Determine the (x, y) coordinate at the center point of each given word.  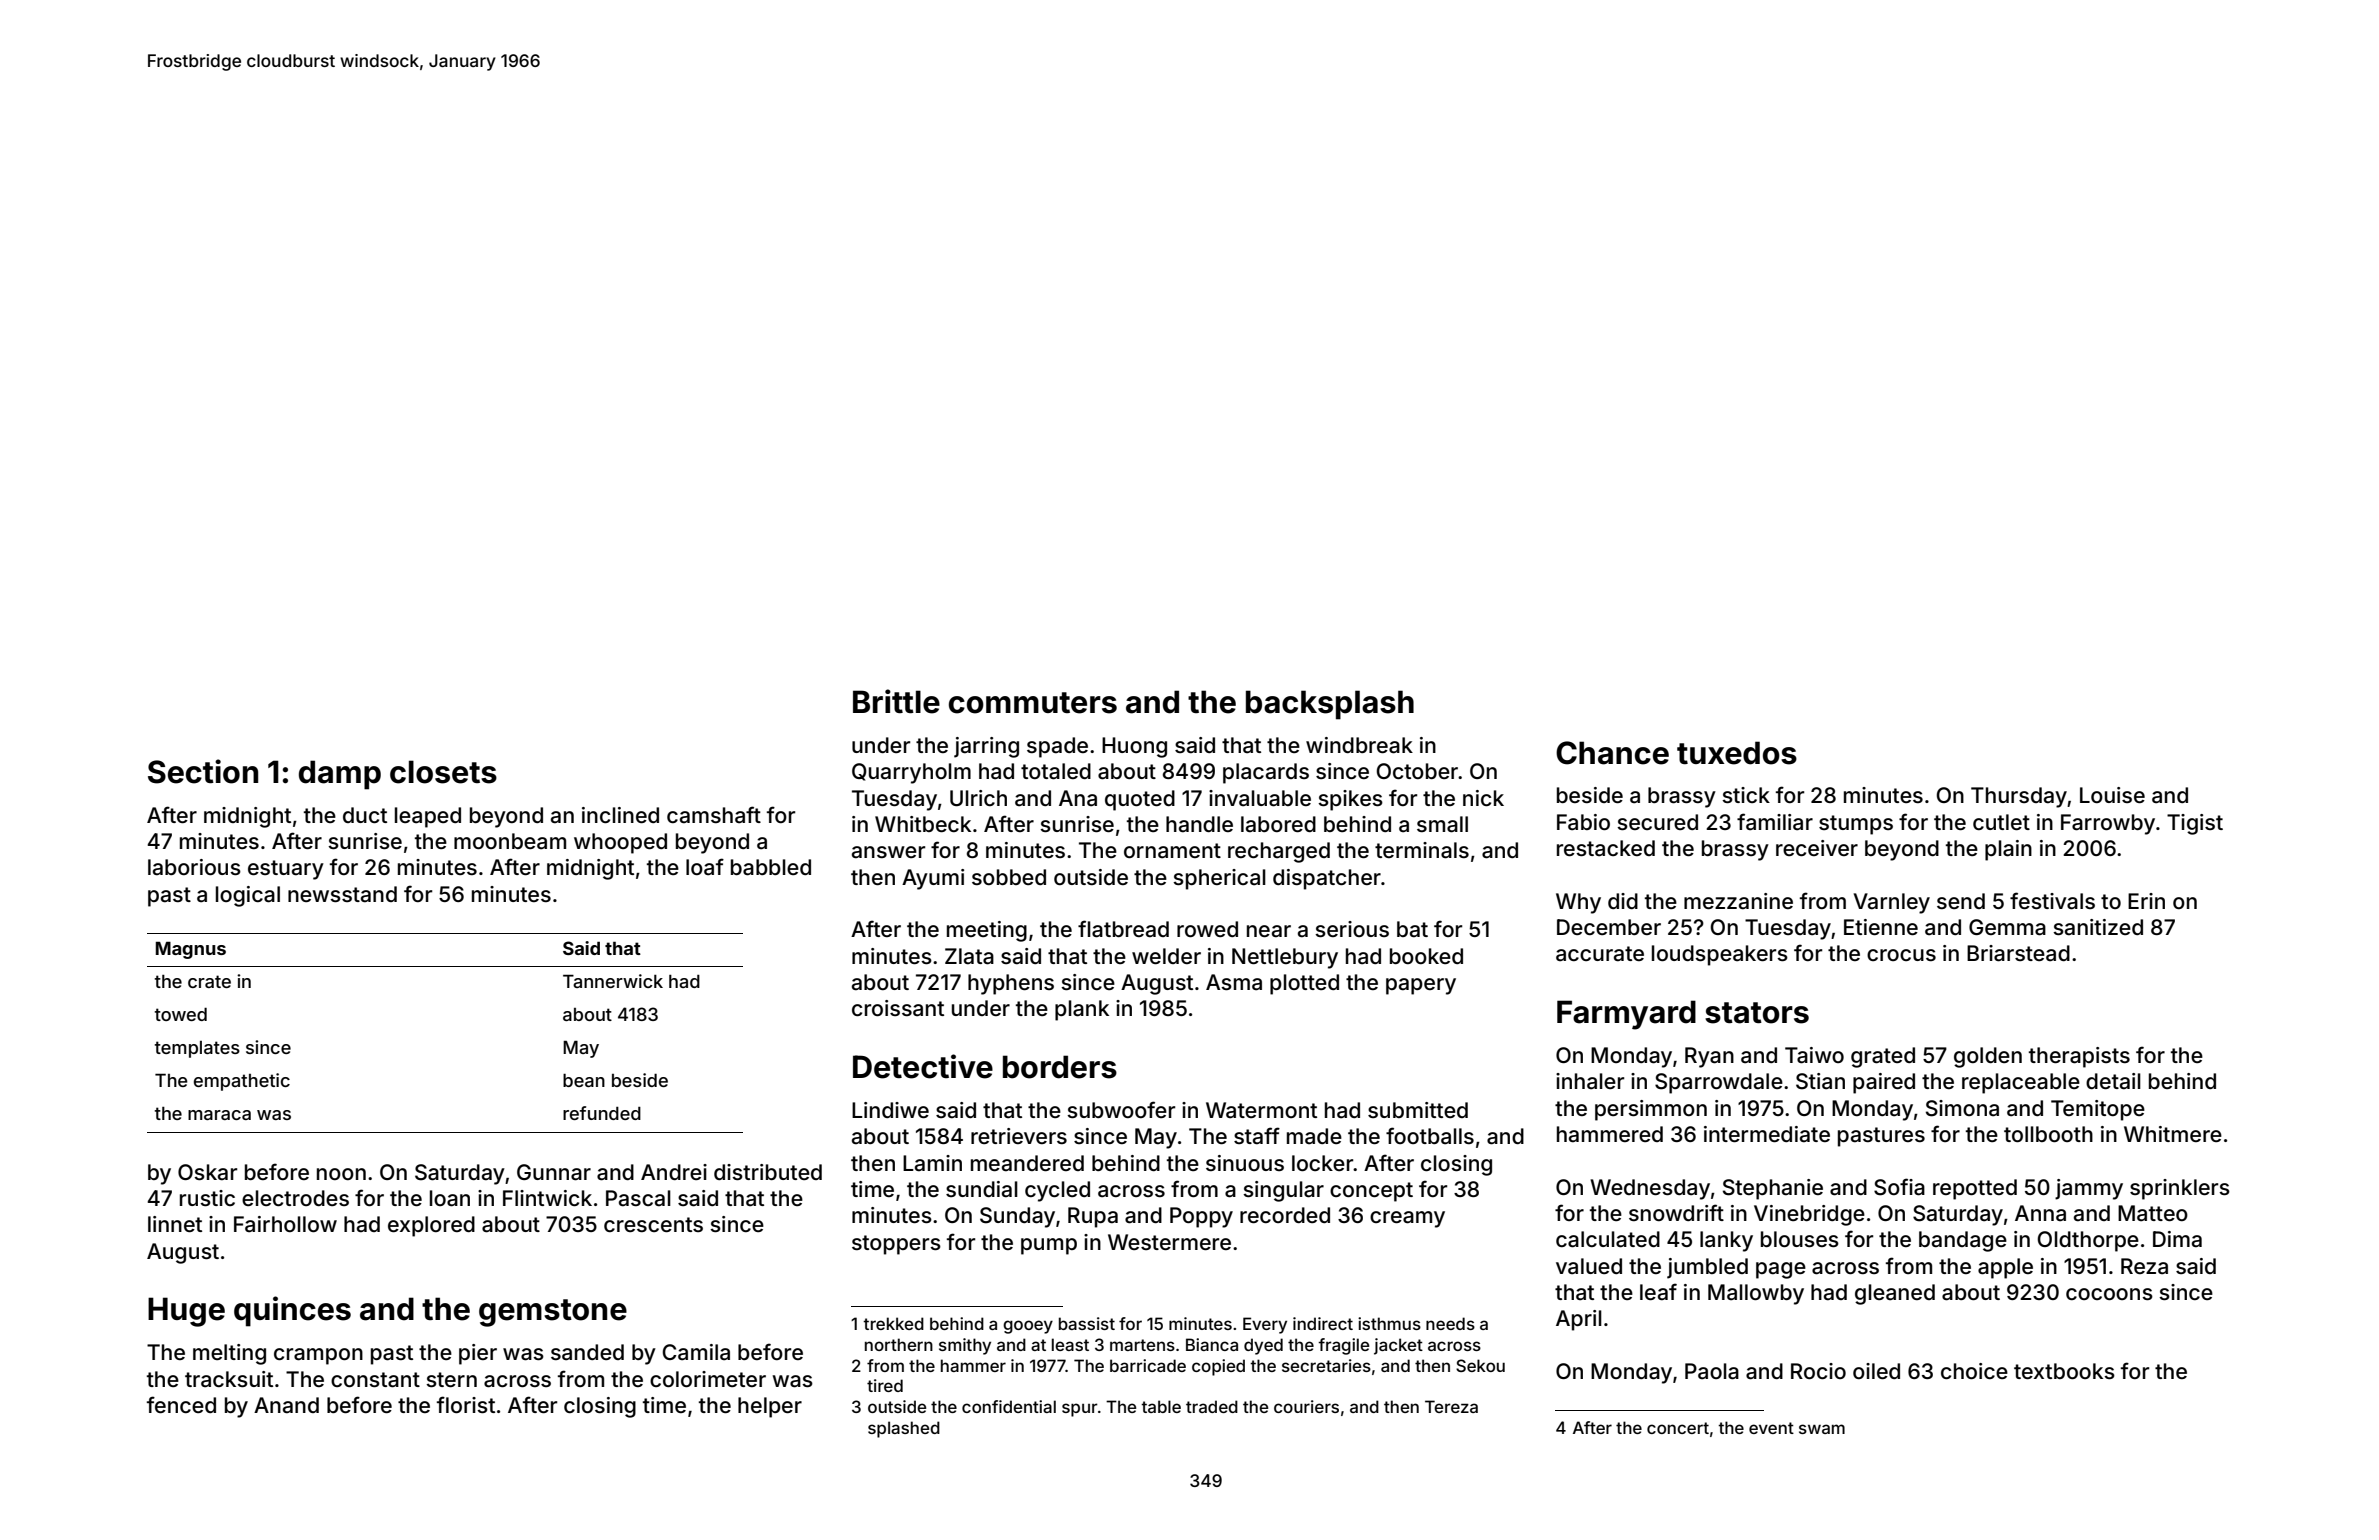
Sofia (1899, 1187)
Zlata (969, 956)
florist (466, 1404)
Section (203, 771)
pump (1049, 1246)
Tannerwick (613, 981)
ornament (1172, 851)
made (1314, 1136)
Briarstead (2018, 953)
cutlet (2001, 822)
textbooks (2064, 1371)
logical (248, 896)
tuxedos (1737, 753)
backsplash (1330, 705)
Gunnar (554, 1172)
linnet (175, 1224)
